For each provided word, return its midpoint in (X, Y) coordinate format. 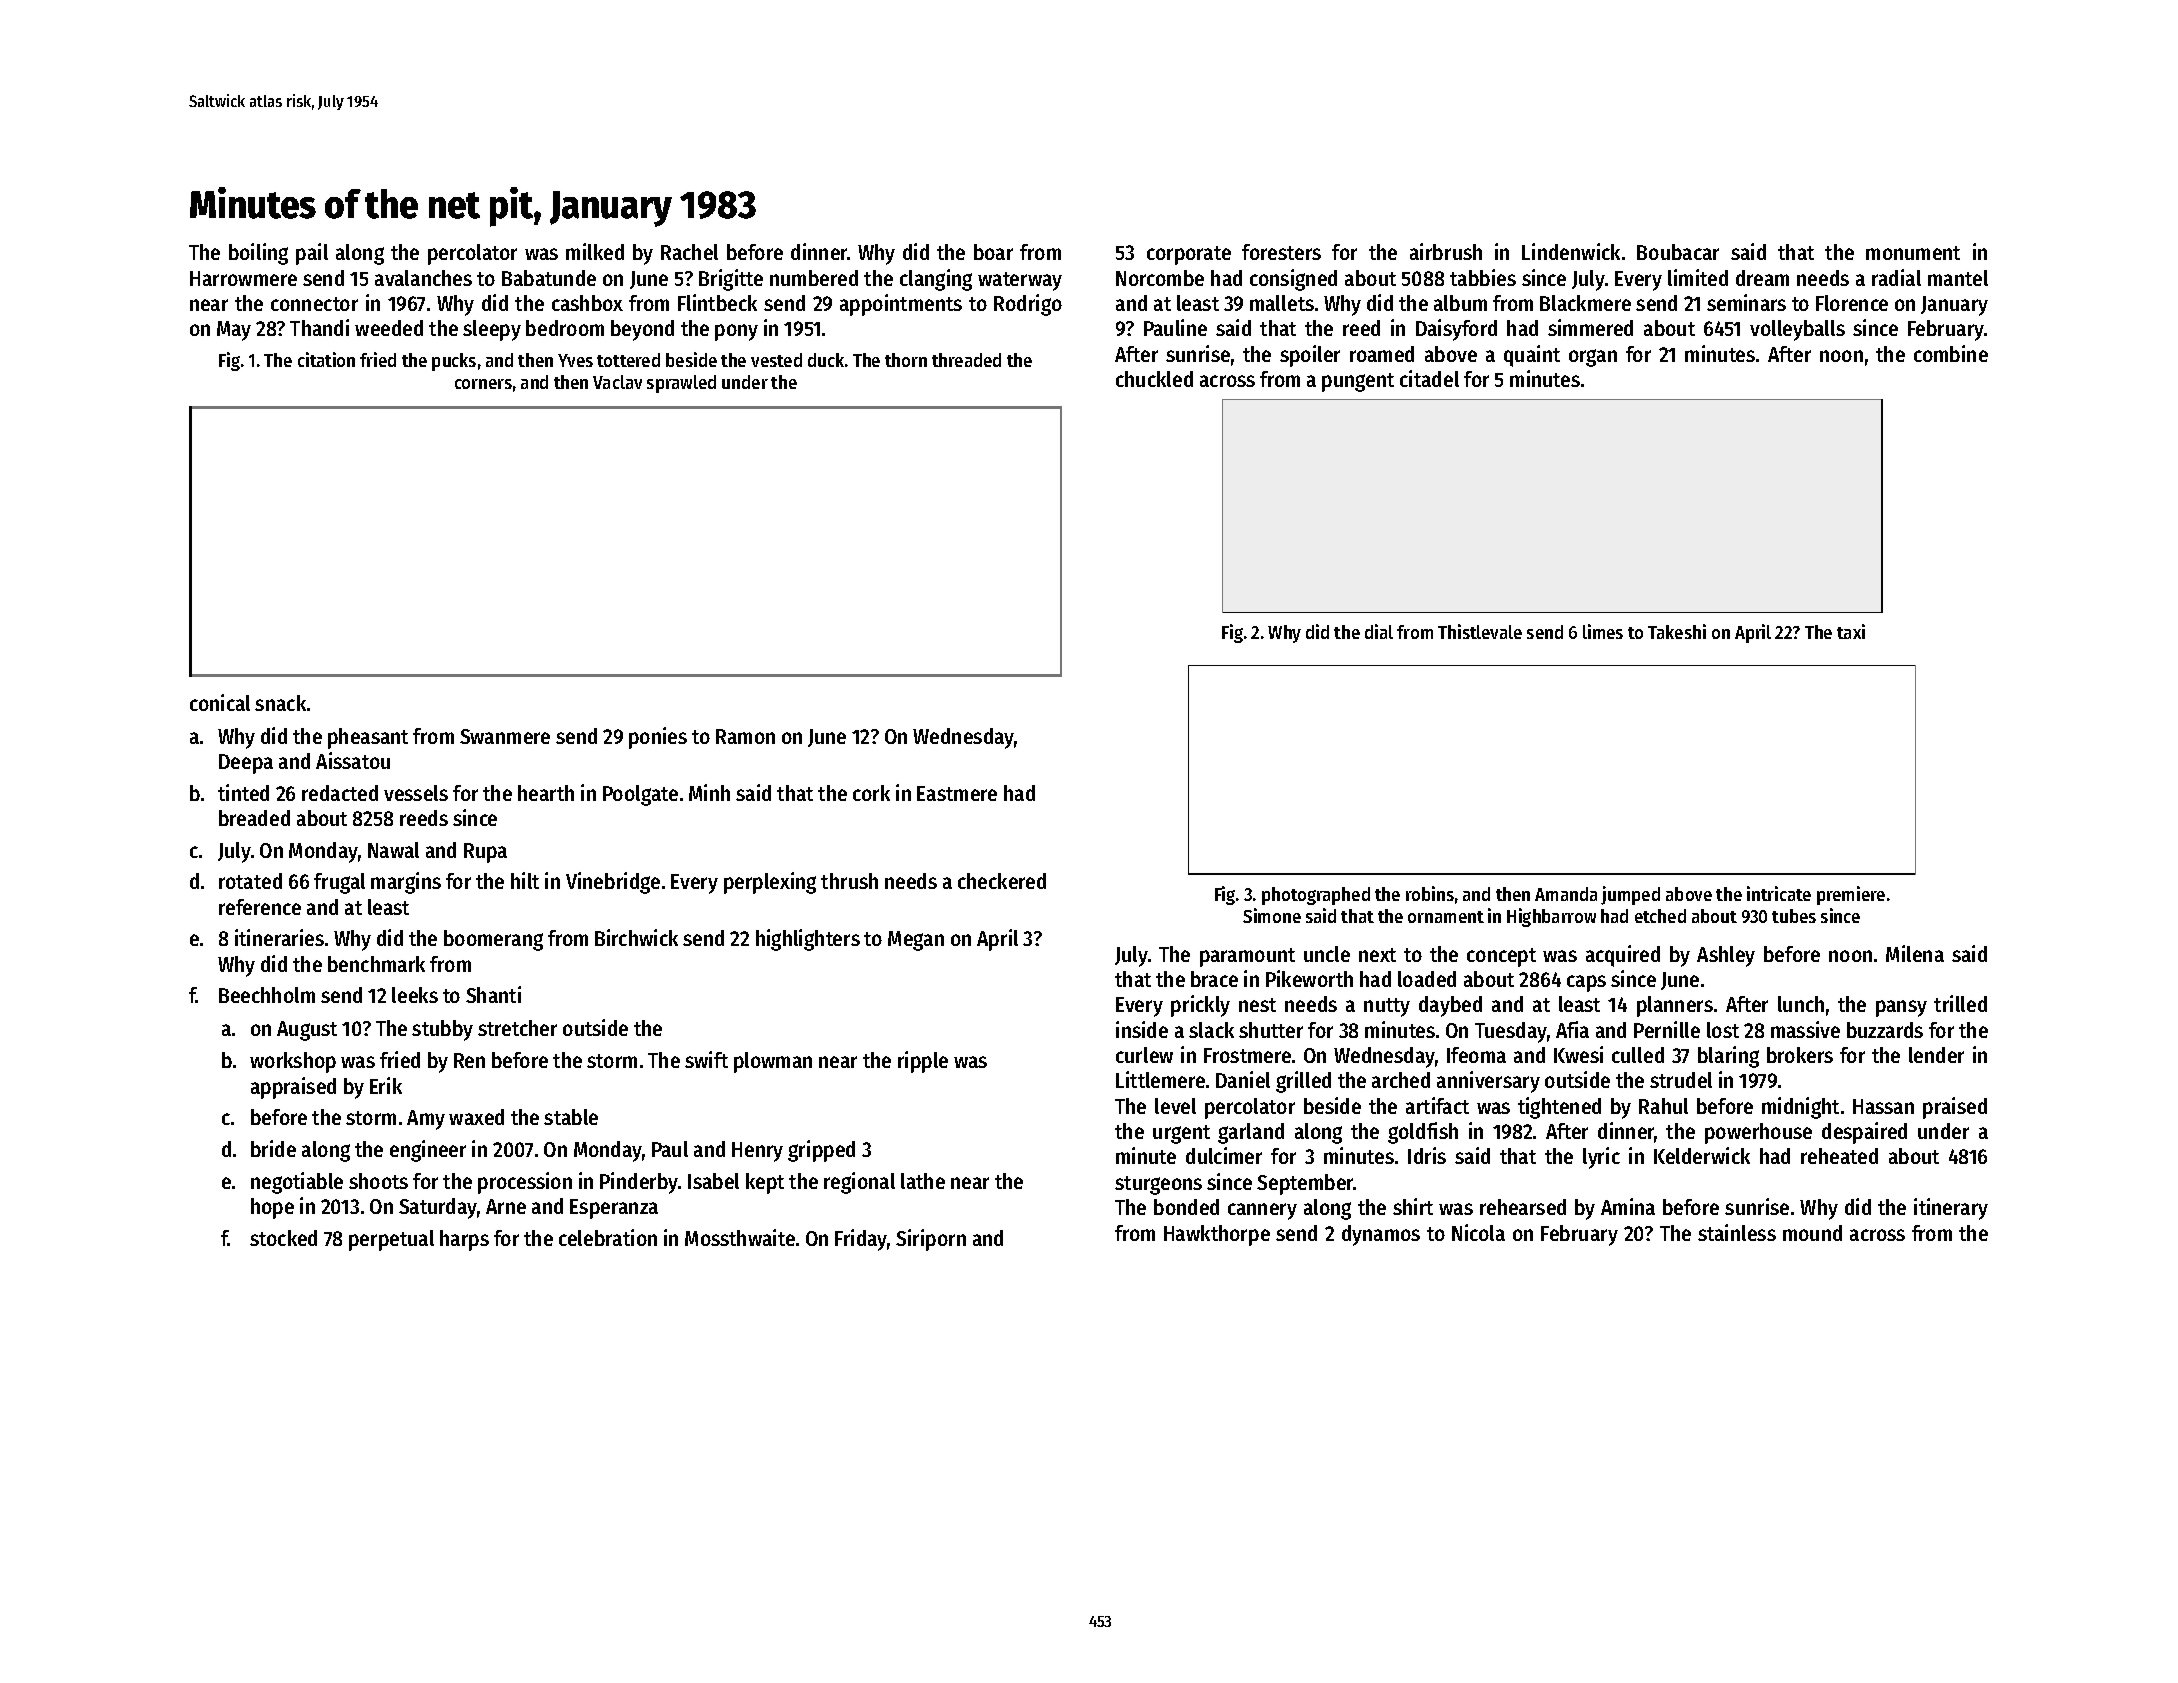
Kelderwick (1702, 1155)
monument (1913, 253)
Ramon (745, 736)
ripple (923, 1062)
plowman (773, 1062)
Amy (426, 1120)
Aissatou (353, 760)
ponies (658, 738)
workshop (293, 1062)
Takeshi (1677, 631)
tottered (628, 360)
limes (1603, 631)
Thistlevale (1480, 631)
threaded (966, 360)
